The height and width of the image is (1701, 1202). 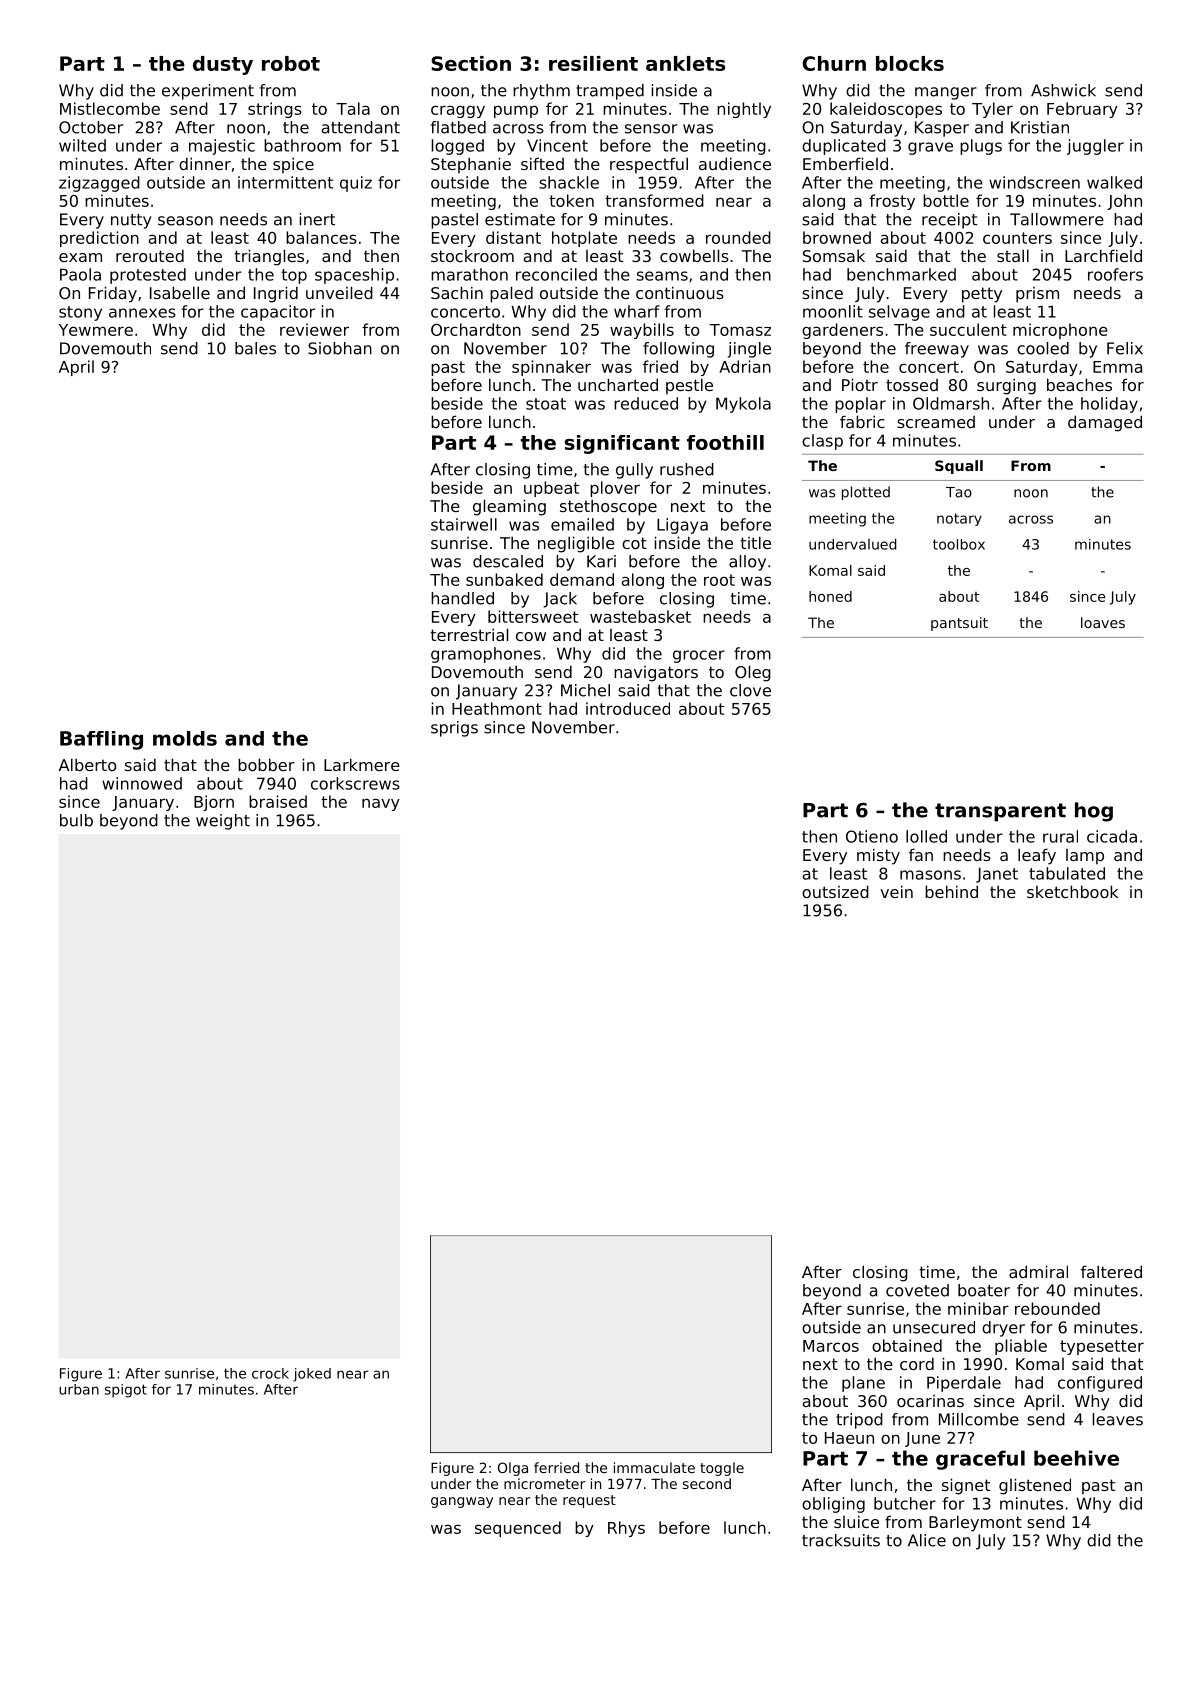 I want to click on sketchbook, so click(x=1072, y=891).
